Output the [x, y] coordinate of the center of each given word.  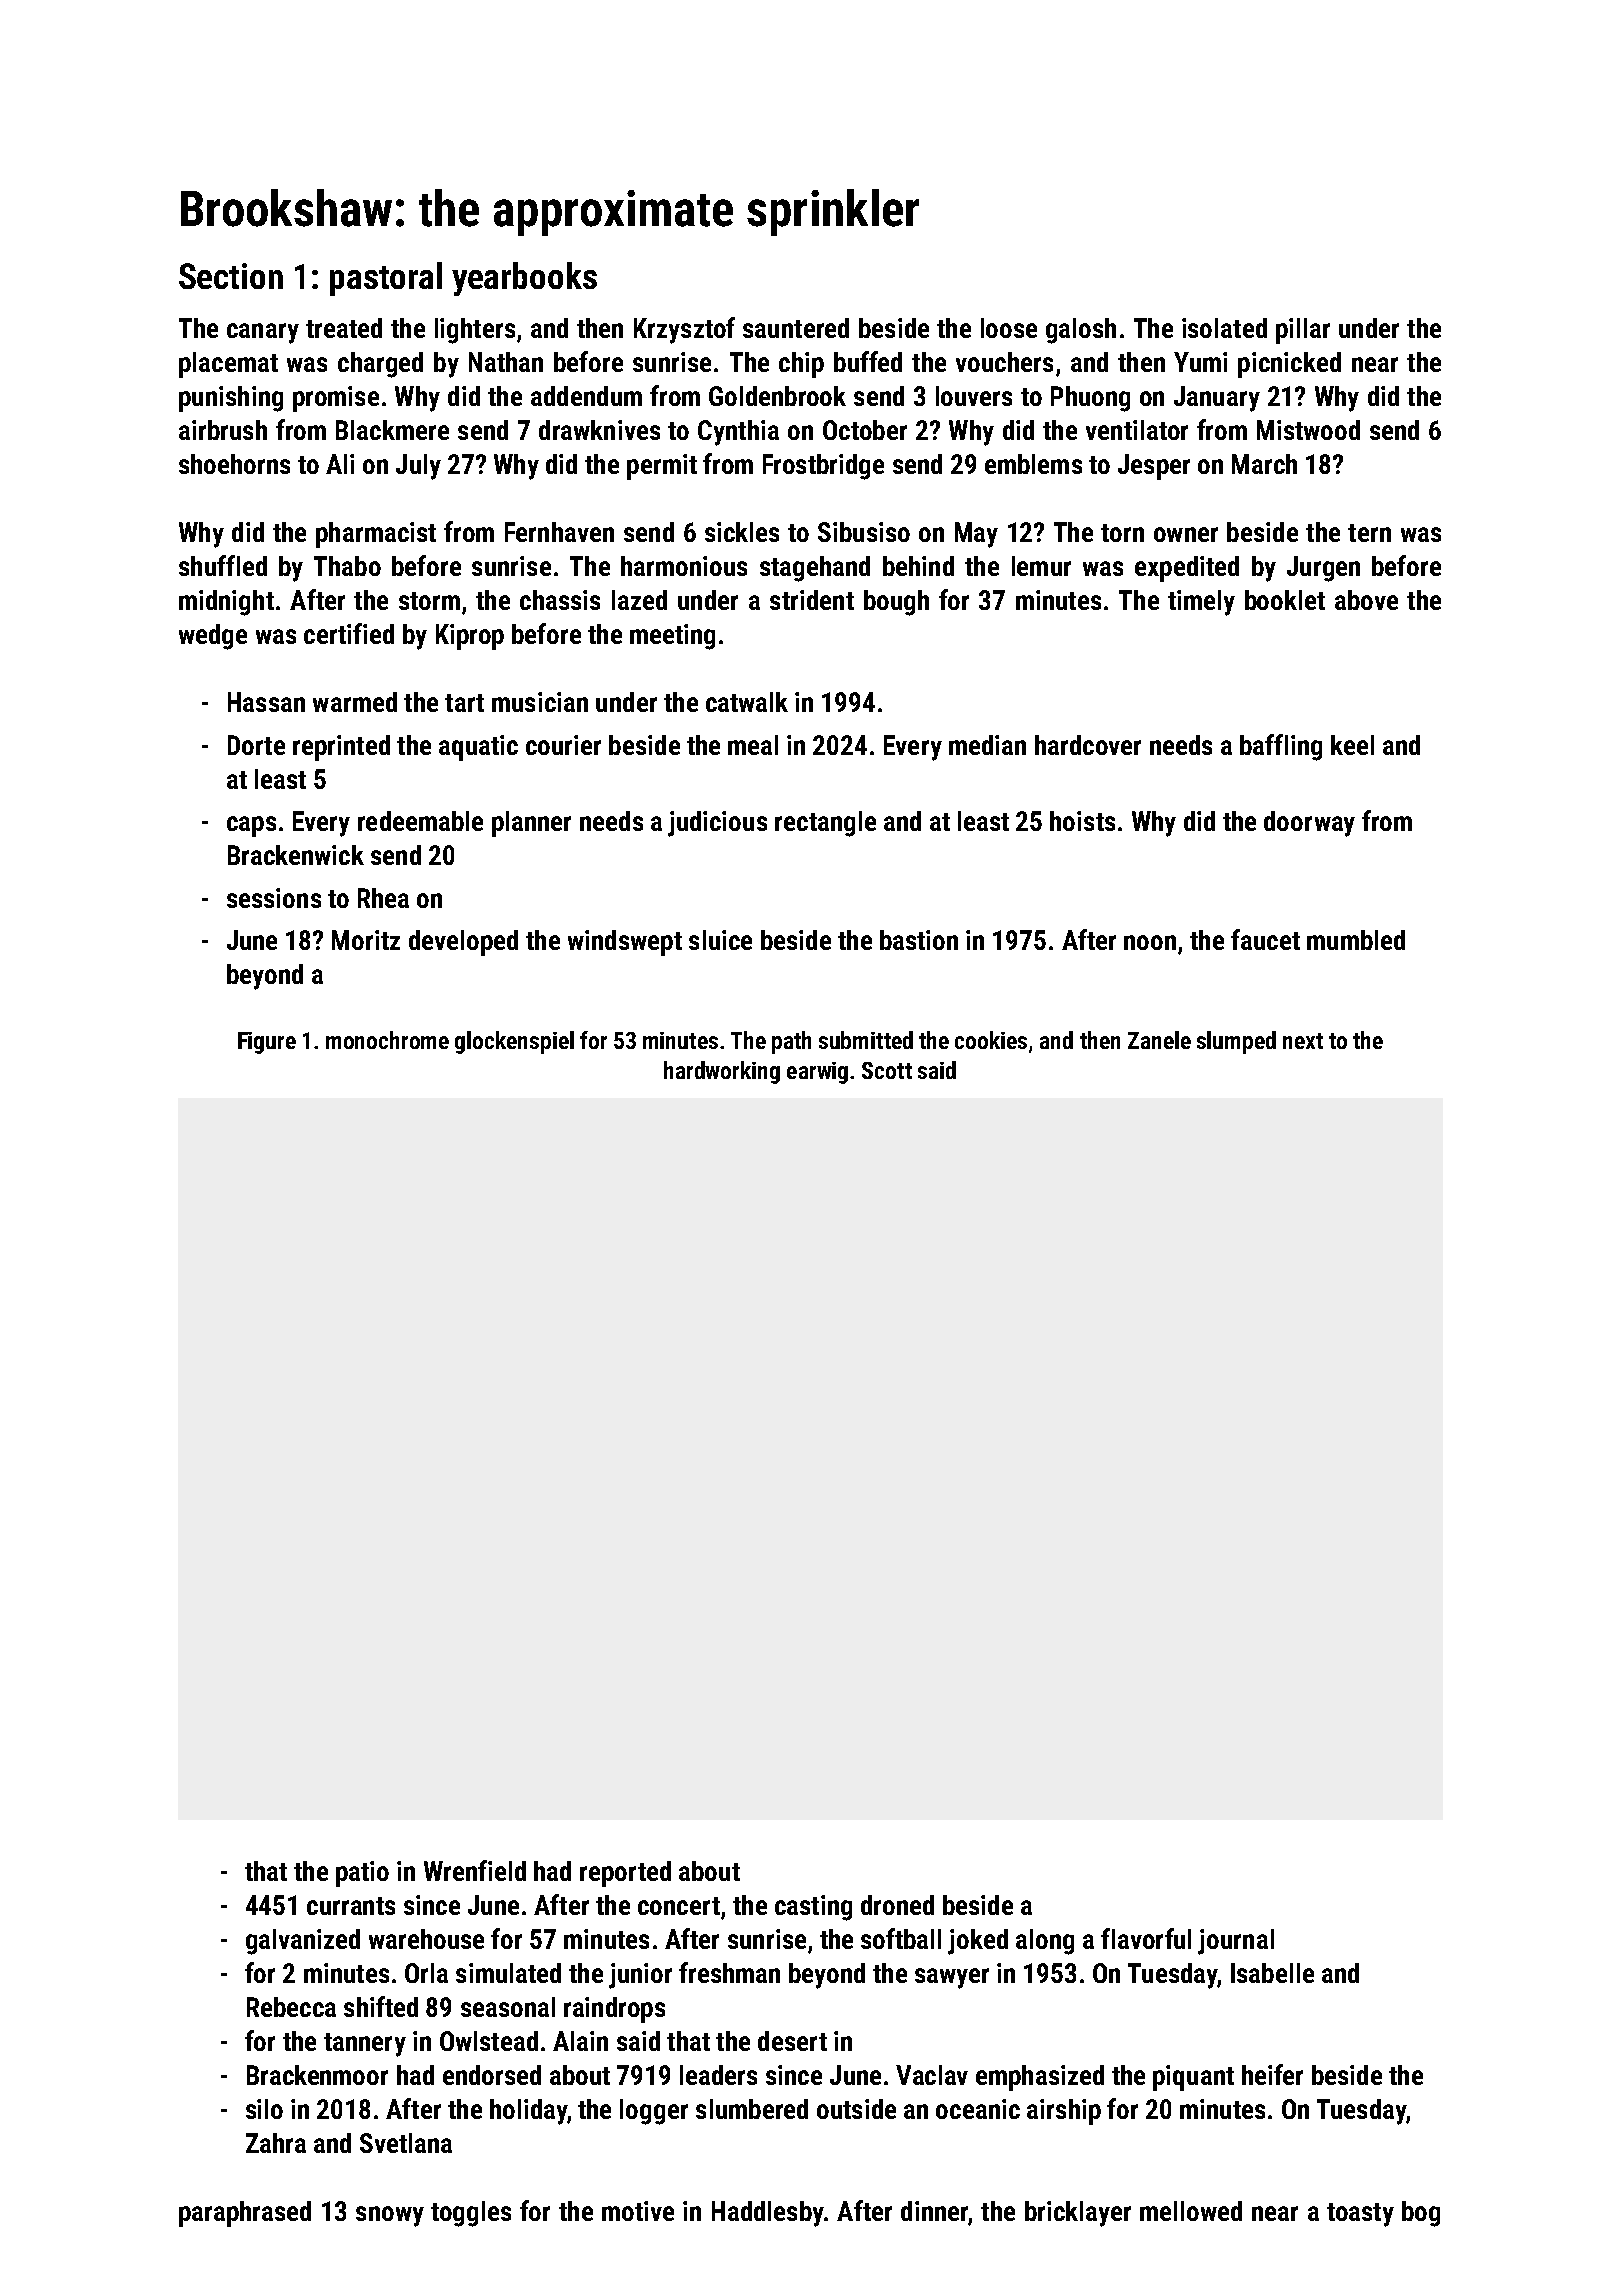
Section [231, 276]
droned [897, 1905]
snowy [390, 2216]
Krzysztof [684, 330]
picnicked [1289, 365]
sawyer [952, 1978]
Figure [267, 1043]
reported [625, 1874]
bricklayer [1078, 2214]
